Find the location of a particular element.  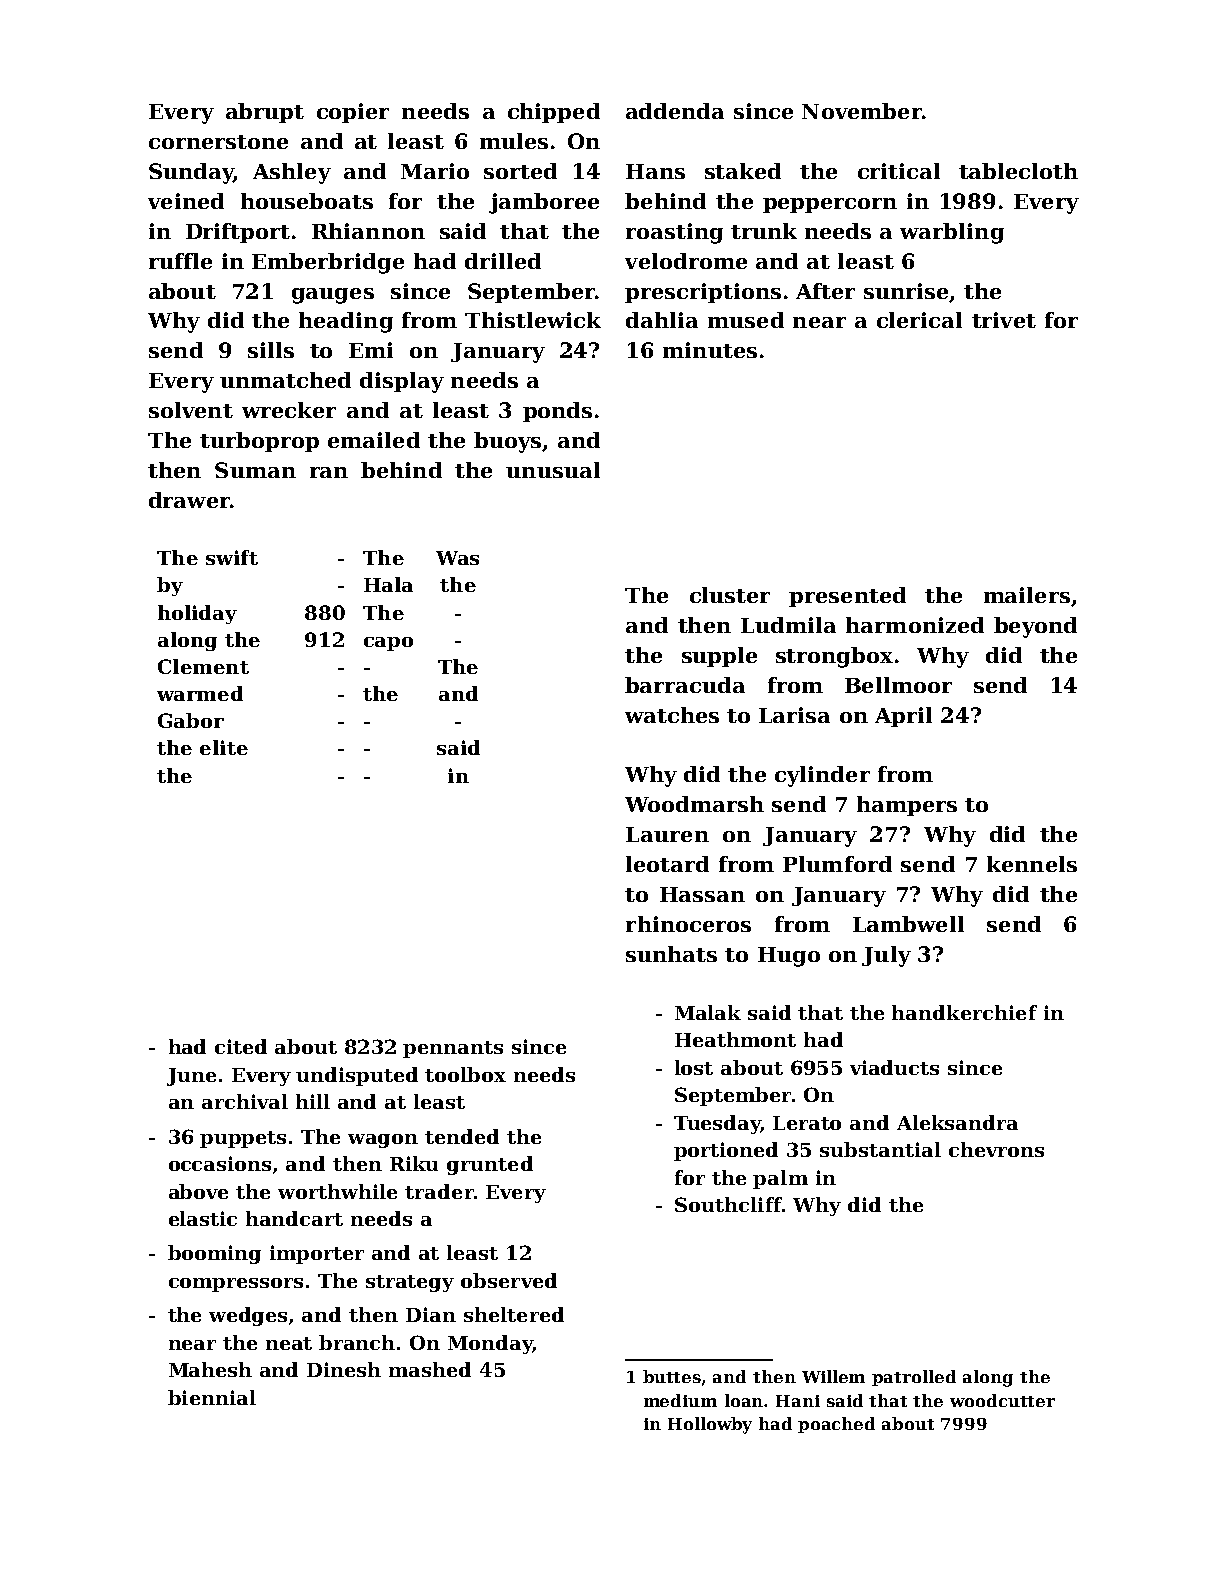

copier is located at coordinates (353, 113).
